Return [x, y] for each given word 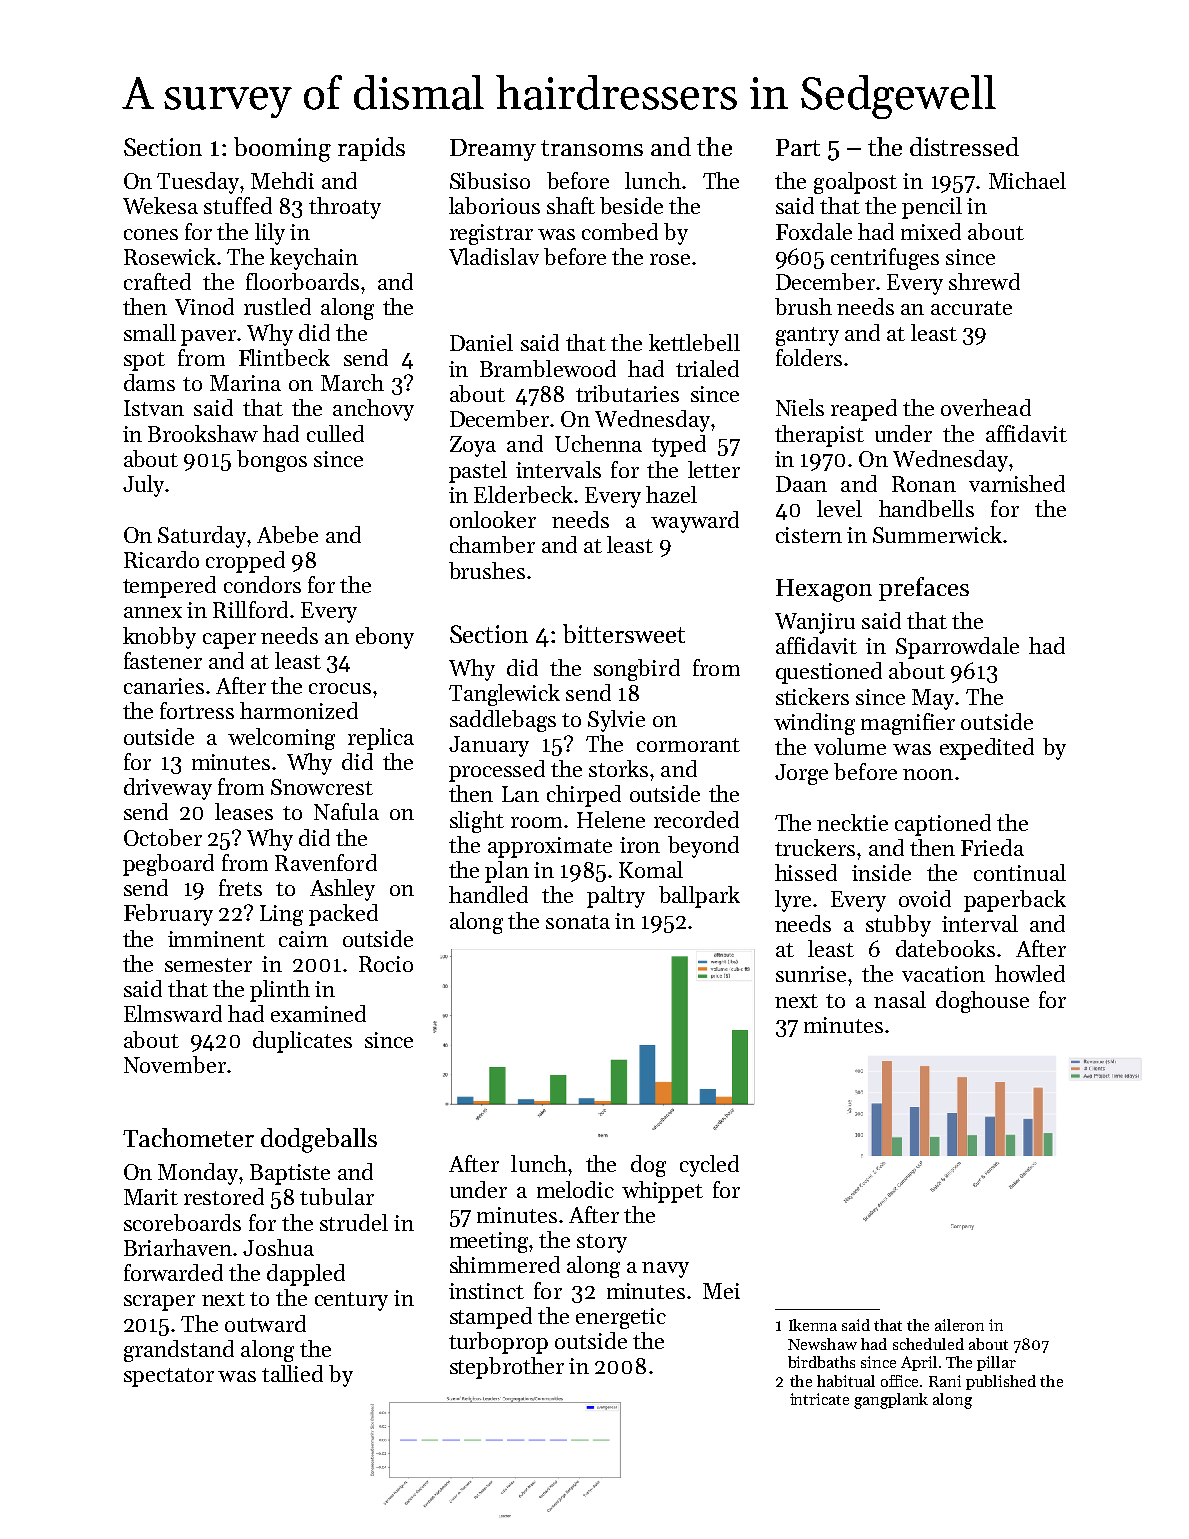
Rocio [386, 964]
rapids [371, 149]
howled [1030, 973]
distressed [964, 146]
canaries [164, 686]
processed [497, 771]
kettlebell [694, 342]
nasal [900, 999]
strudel [354, 1222]
